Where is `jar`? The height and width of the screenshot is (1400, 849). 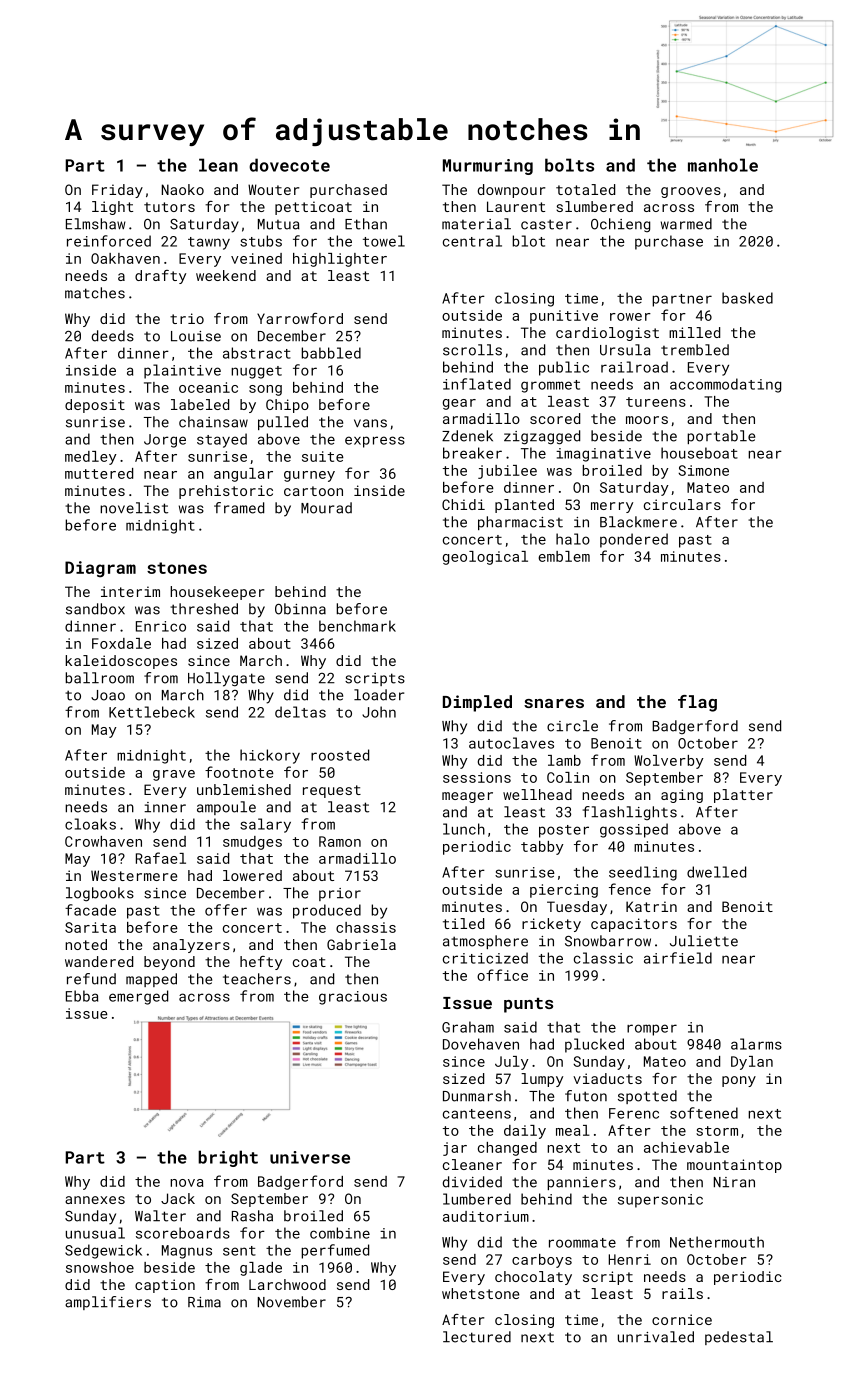 jar is located at coordinates (455, 1149).
